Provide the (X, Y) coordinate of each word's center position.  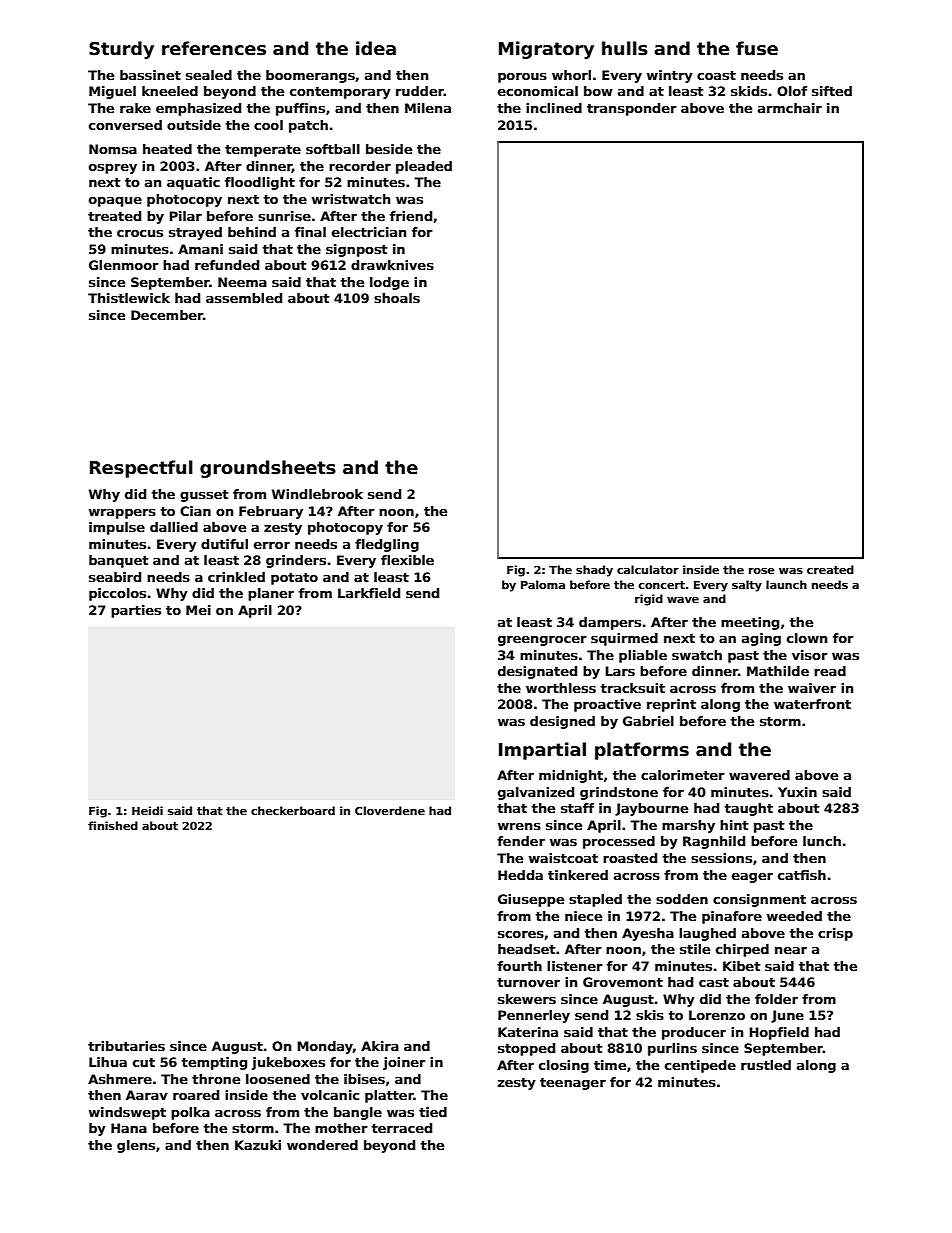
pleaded (424, 167)
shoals (397, 298)
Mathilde (778, 671)
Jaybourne (651, 809)
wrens (519, 826)
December (167, 315)
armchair (790, 108)
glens (136, 1146)
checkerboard (293, 810)
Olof (792, 91)
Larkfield (369, 593)
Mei (198, 610)
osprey (113, 169)
